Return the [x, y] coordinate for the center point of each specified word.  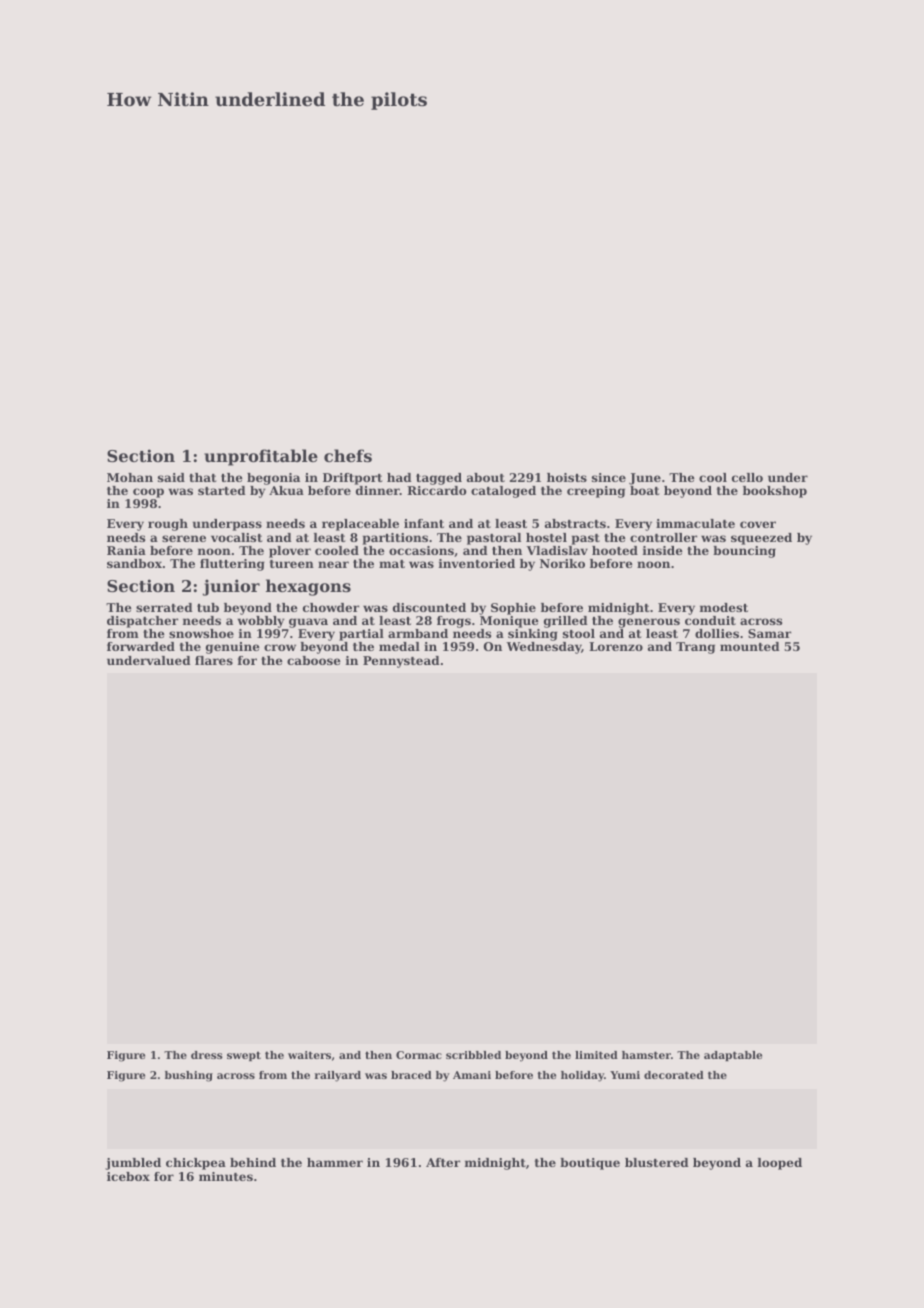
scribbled [473, 1055]
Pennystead [401, 662]
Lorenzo [616, 646]
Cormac [419, 1055]
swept [244, 1056]
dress [207, 1055]
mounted [750, 646]
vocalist [236, 537]
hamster [646, 1055]
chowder [331, 607]
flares [214, 660]
